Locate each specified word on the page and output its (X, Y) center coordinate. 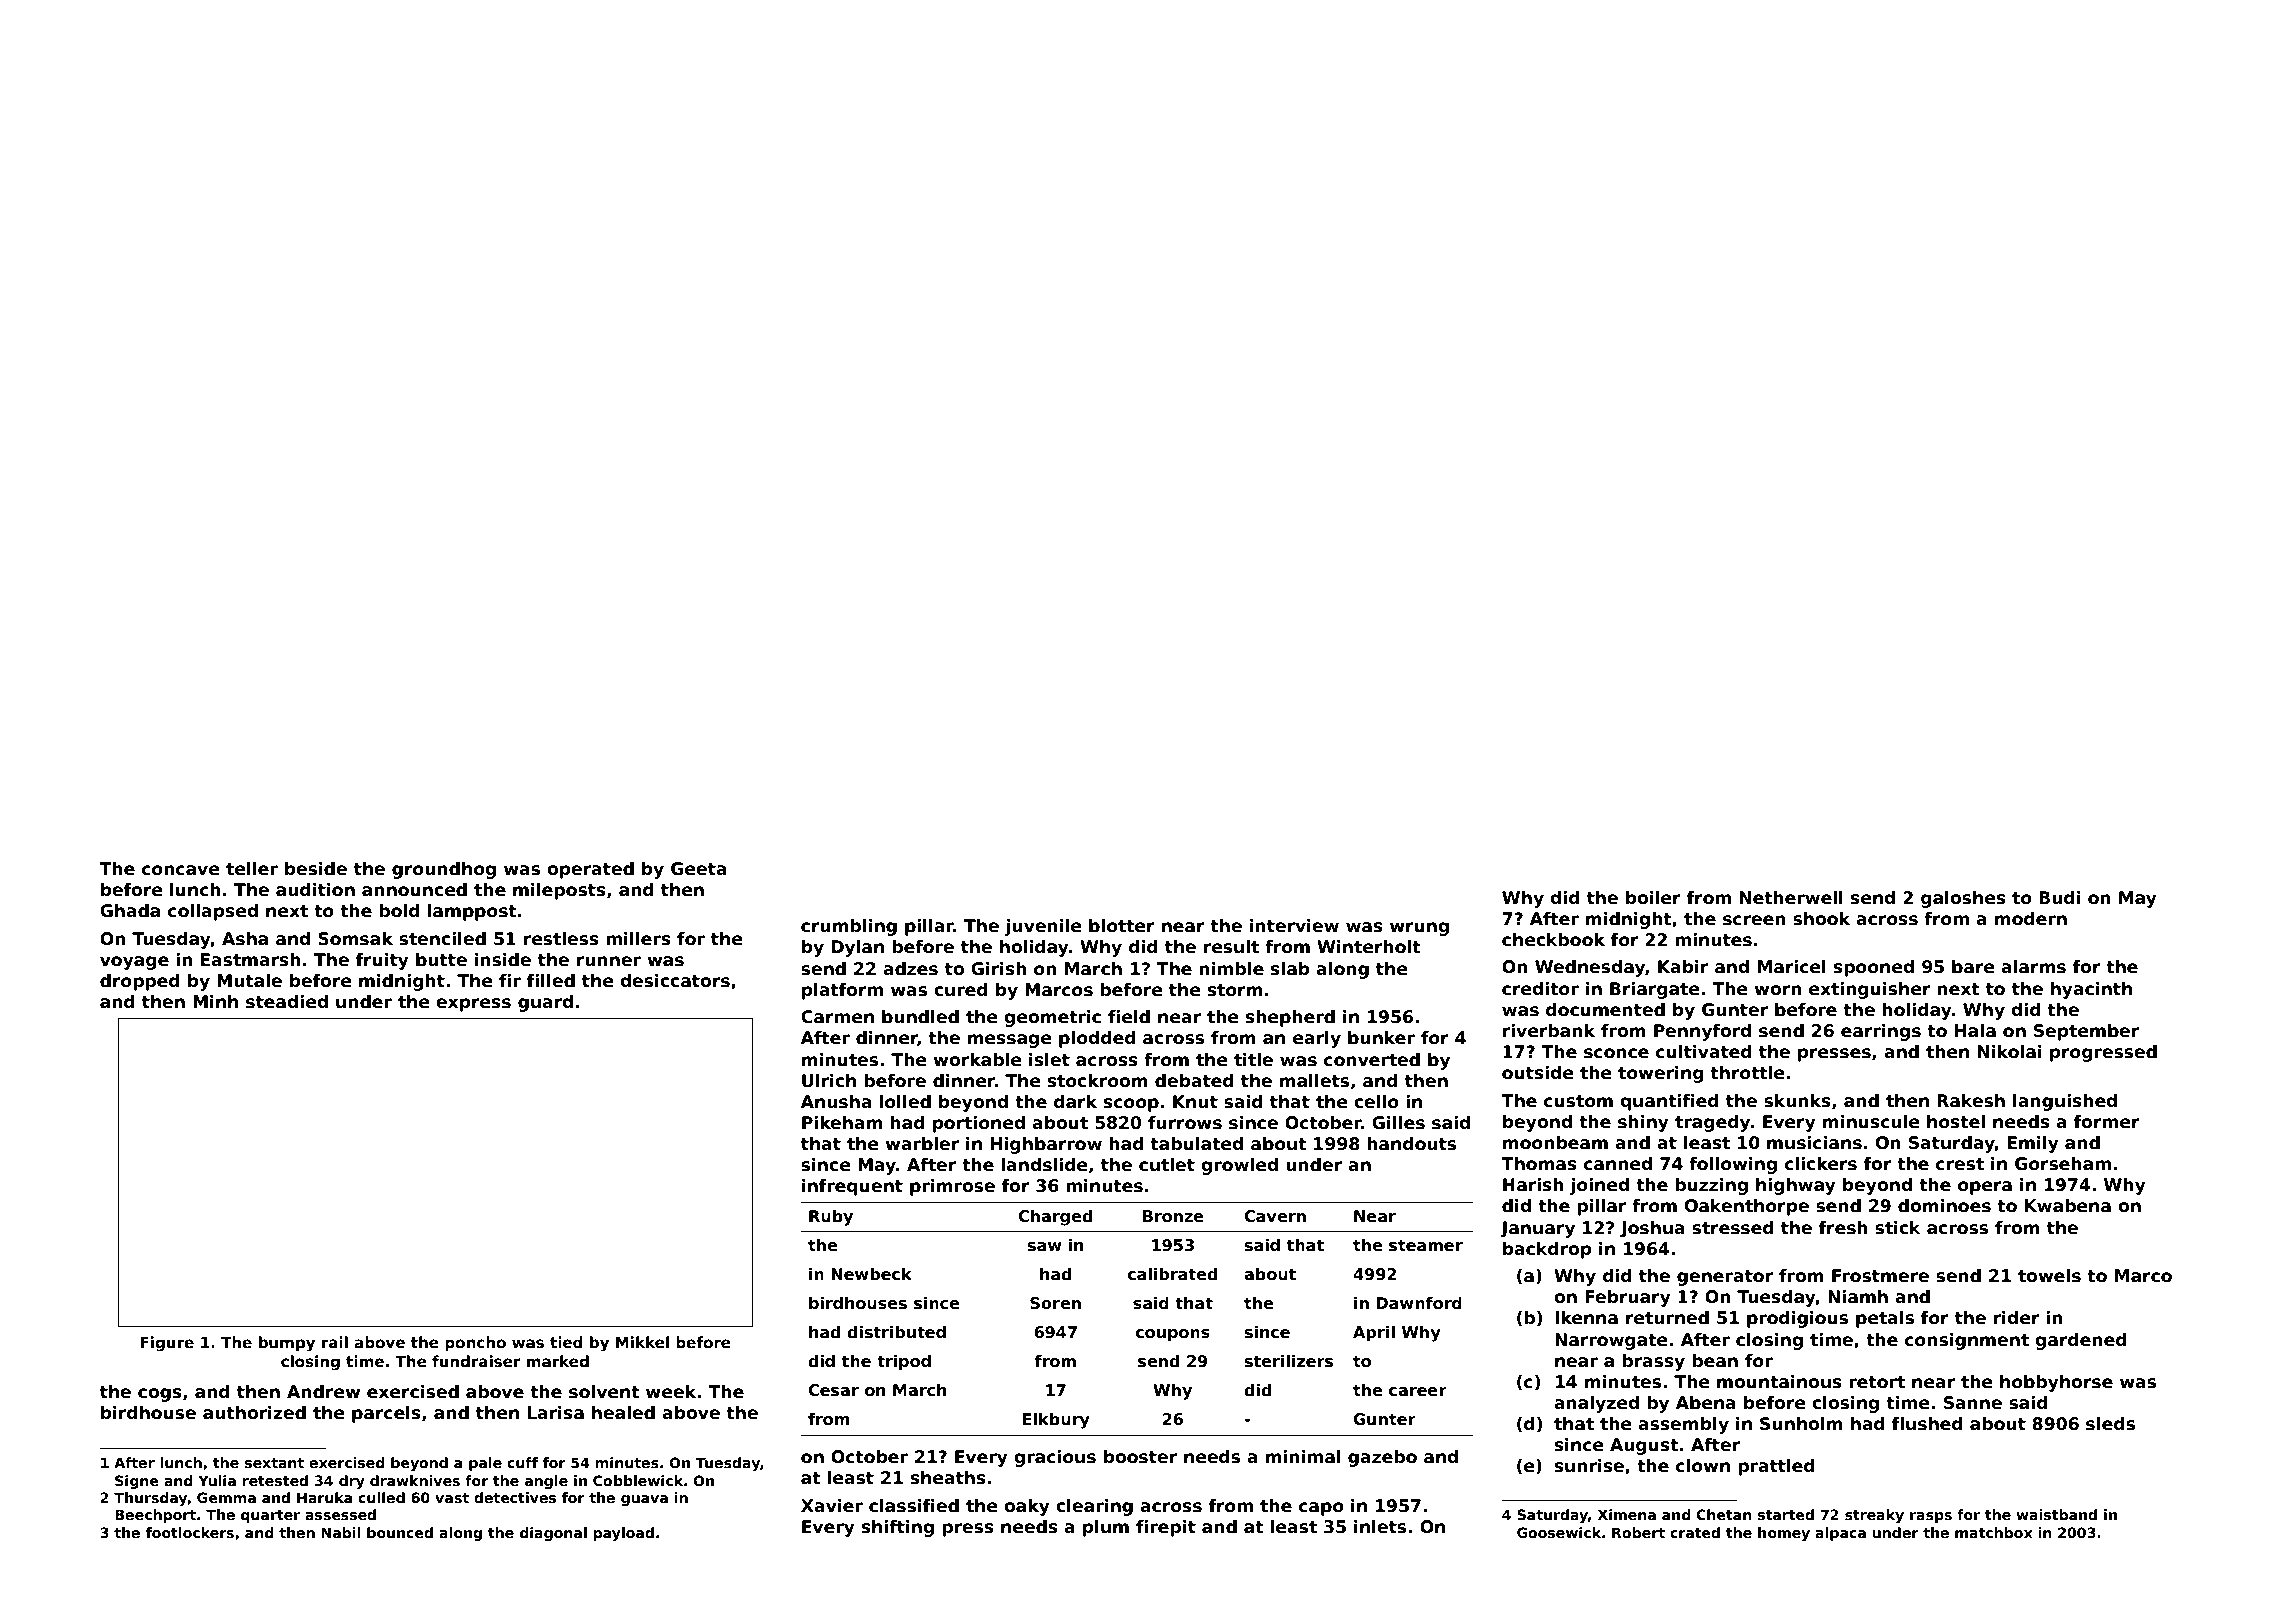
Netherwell (1791, 898)
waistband (2056, 1514)
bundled (920, 1017)
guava (644, 1500)
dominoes (1944, 1206)
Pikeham (842, 1123)
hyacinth (2091, 990)
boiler (1653, 898)
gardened (2081, 1341)
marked (558, 1361)
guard (545, 1003)
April (1374, 1333)
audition (315, 890)
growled (1239, 1166)
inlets (1380, 1527)
